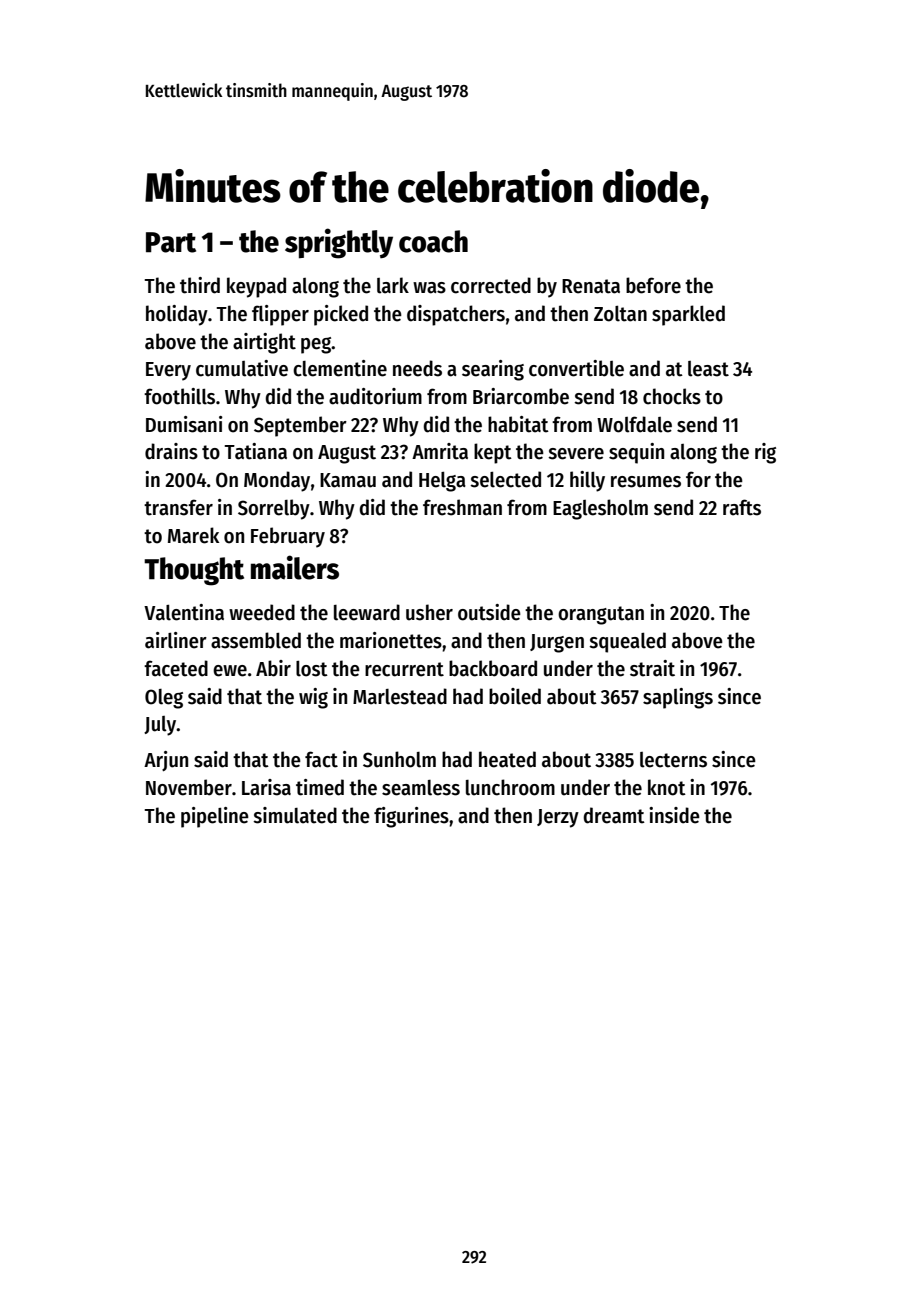  I want to click on auditorium, so click(375, 396).
